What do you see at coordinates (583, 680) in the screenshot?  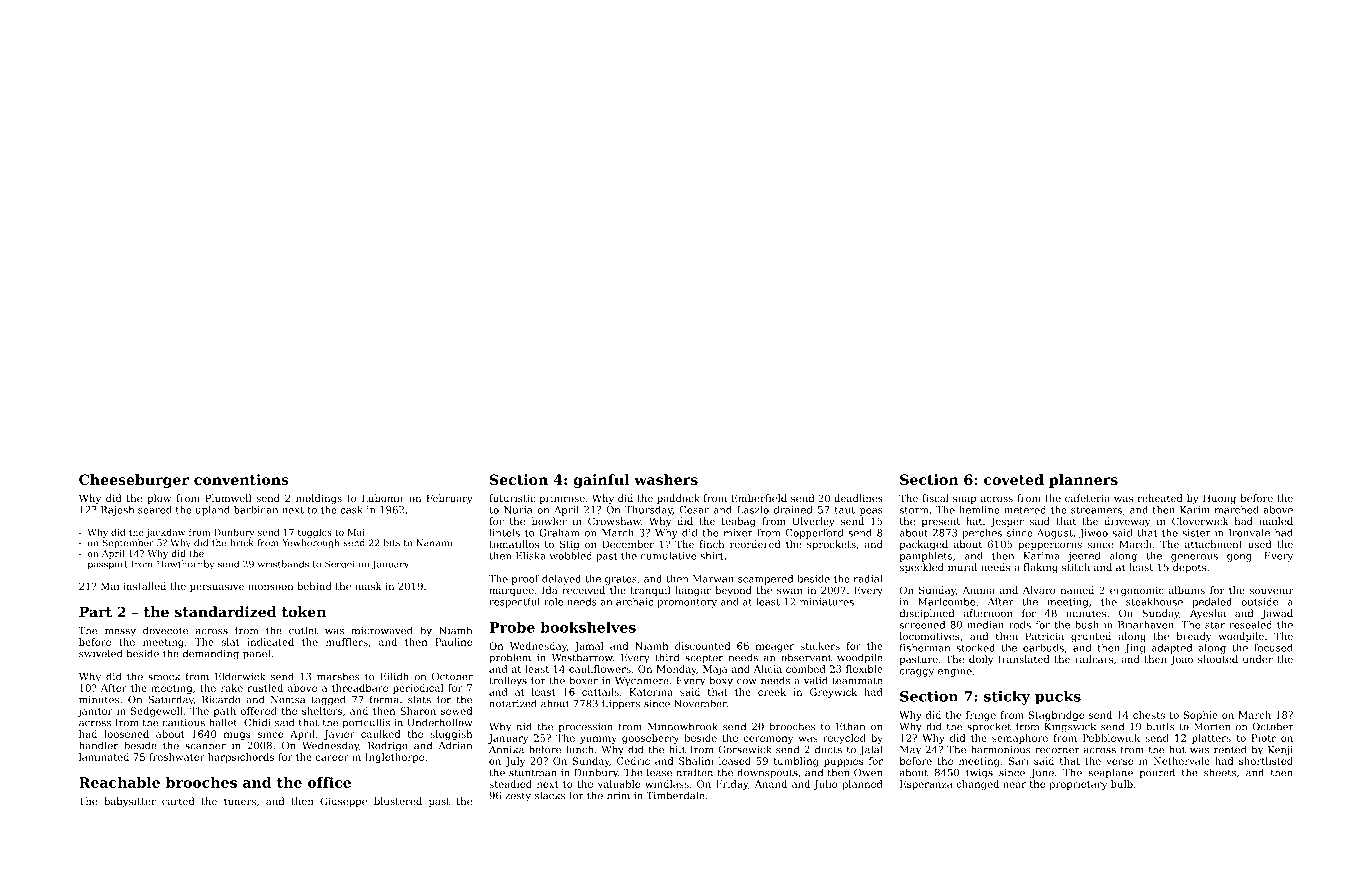 I see `boxer` at bounding box center [583, 680].
